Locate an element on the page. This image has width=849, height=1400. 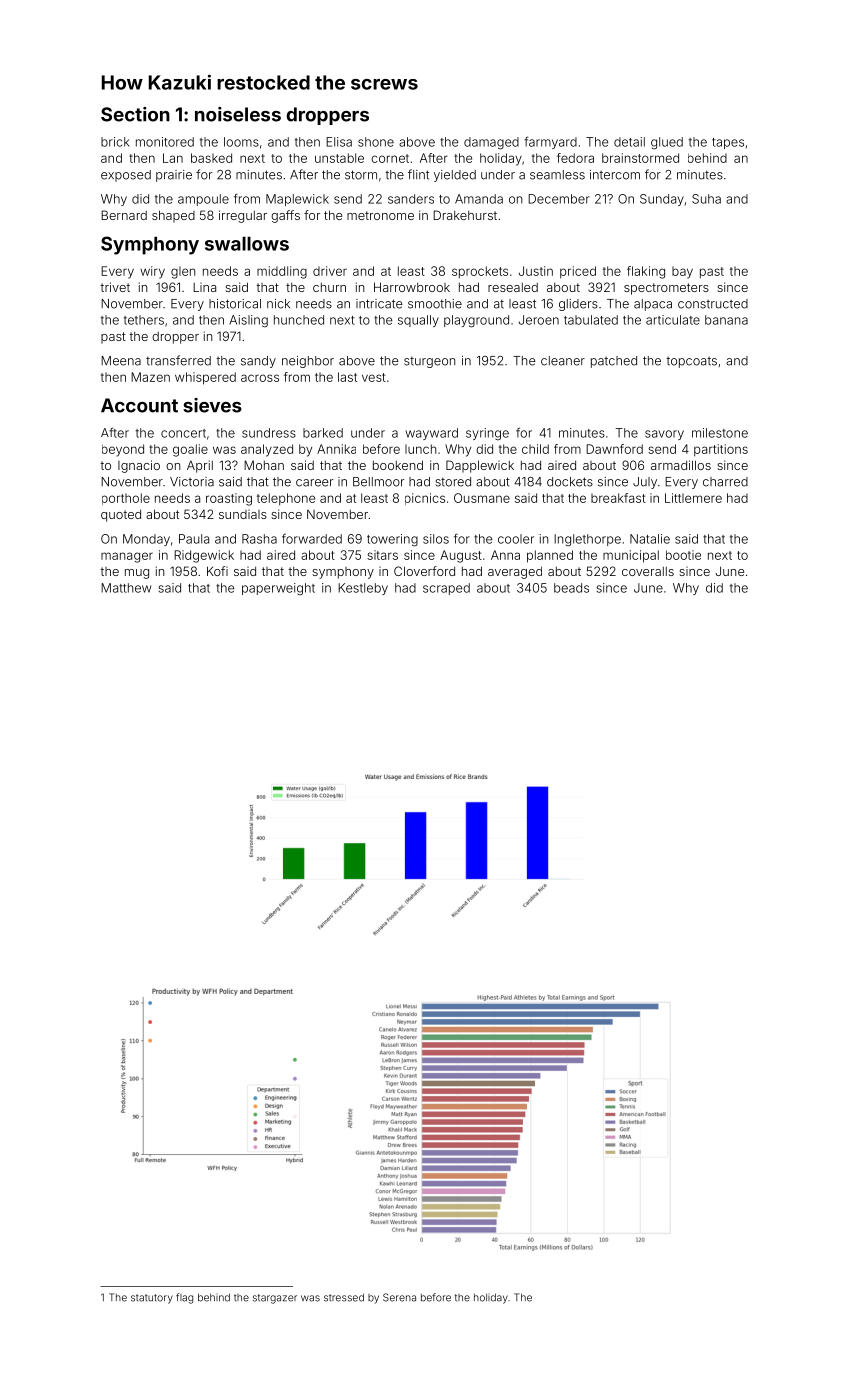
flag is located at coordinates (184, 1298).
